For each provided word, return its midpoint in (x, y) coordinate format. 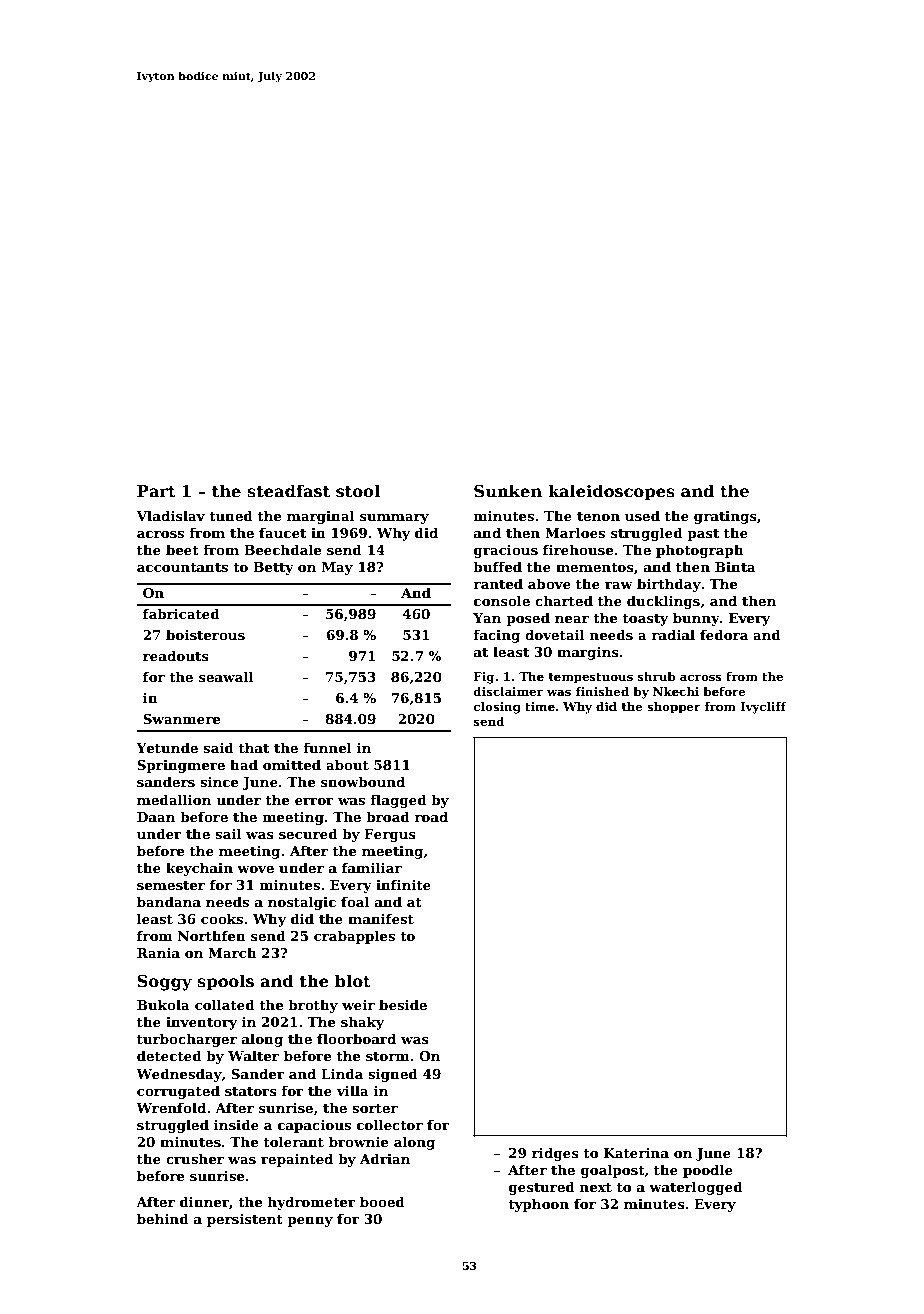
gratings (725, 517)
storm (388, 1056)
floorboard (356, 1038)
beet (182, 549)
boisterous (205, 634)
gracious (506, 551)
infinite (403, 884)
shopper (674, 708)
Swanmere (182, 719)
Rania (158, 953)
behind (163, 1218)
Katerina (636, 1153)
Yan (487, 618)
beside (403, 1004)
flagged (398, 801)
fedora (724, 634)
